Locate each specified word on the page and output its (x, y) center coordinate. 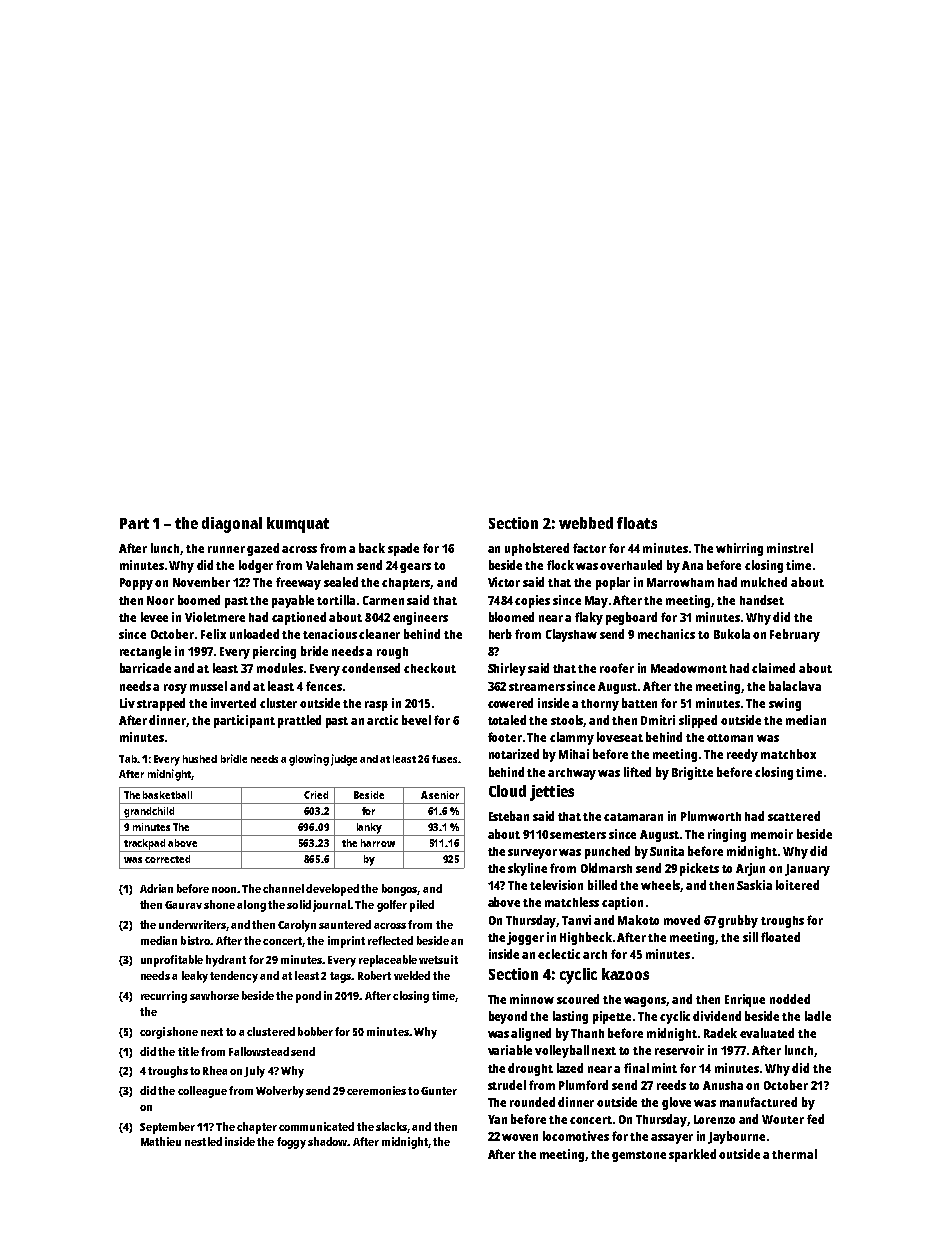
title (188, 1051)
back (372, 548)
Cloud (507, 791)
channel (283, 888)
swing (785, 704)
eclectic (559, 954)
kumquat (298, 525)
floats (637, 523)
